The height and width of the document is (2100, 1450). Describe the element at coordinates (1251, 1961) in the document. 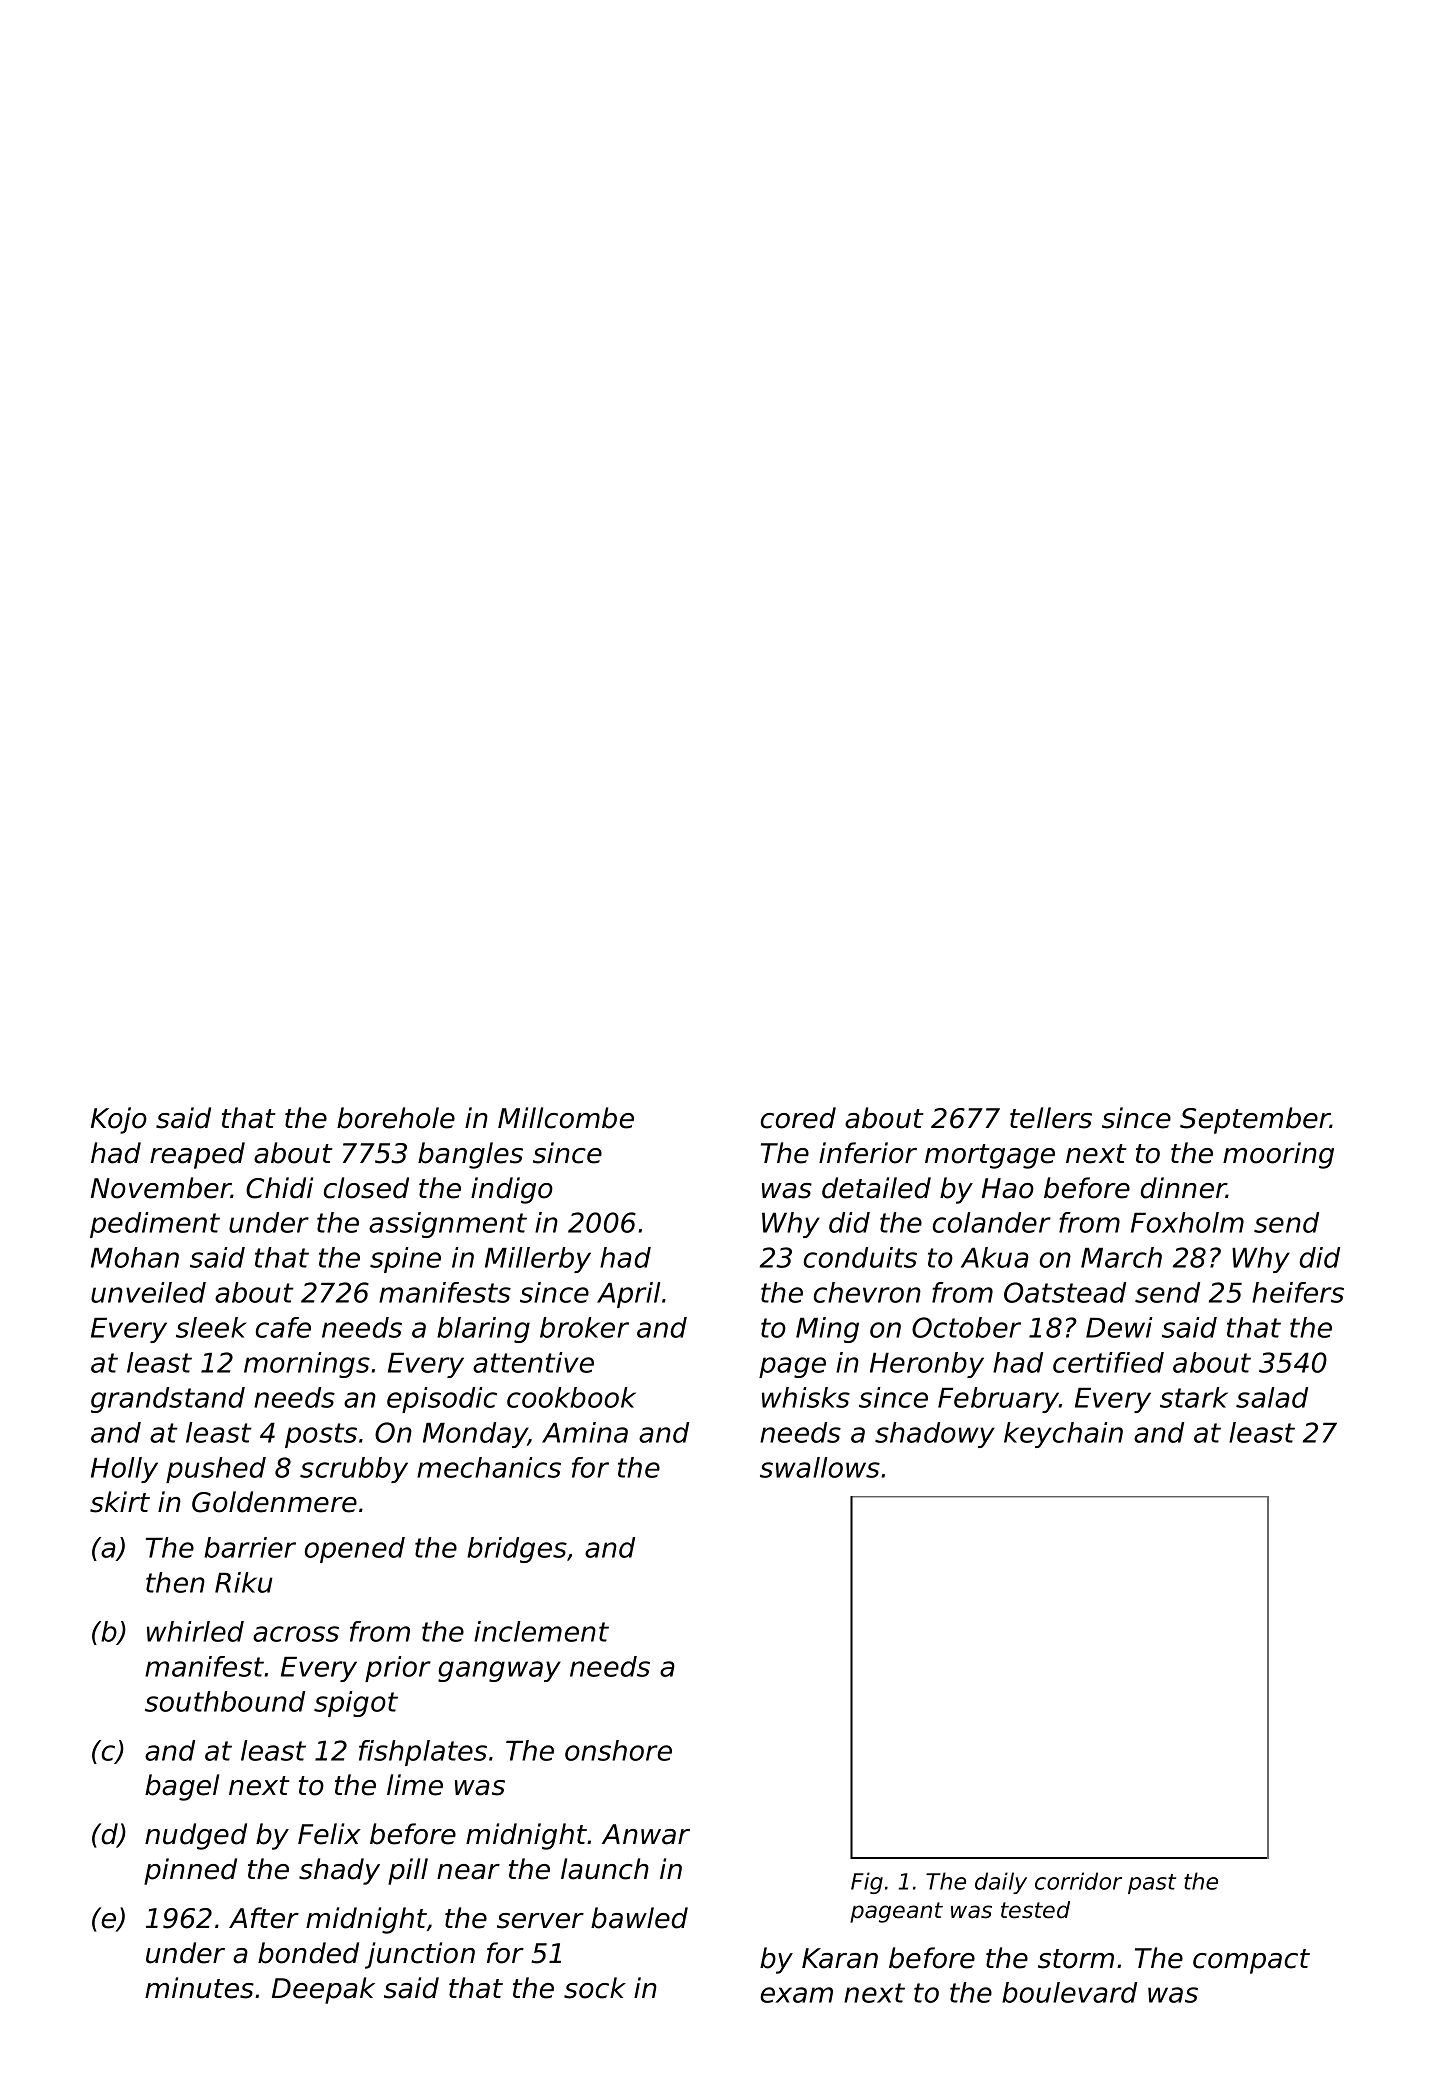

I see `compact` at that location.
